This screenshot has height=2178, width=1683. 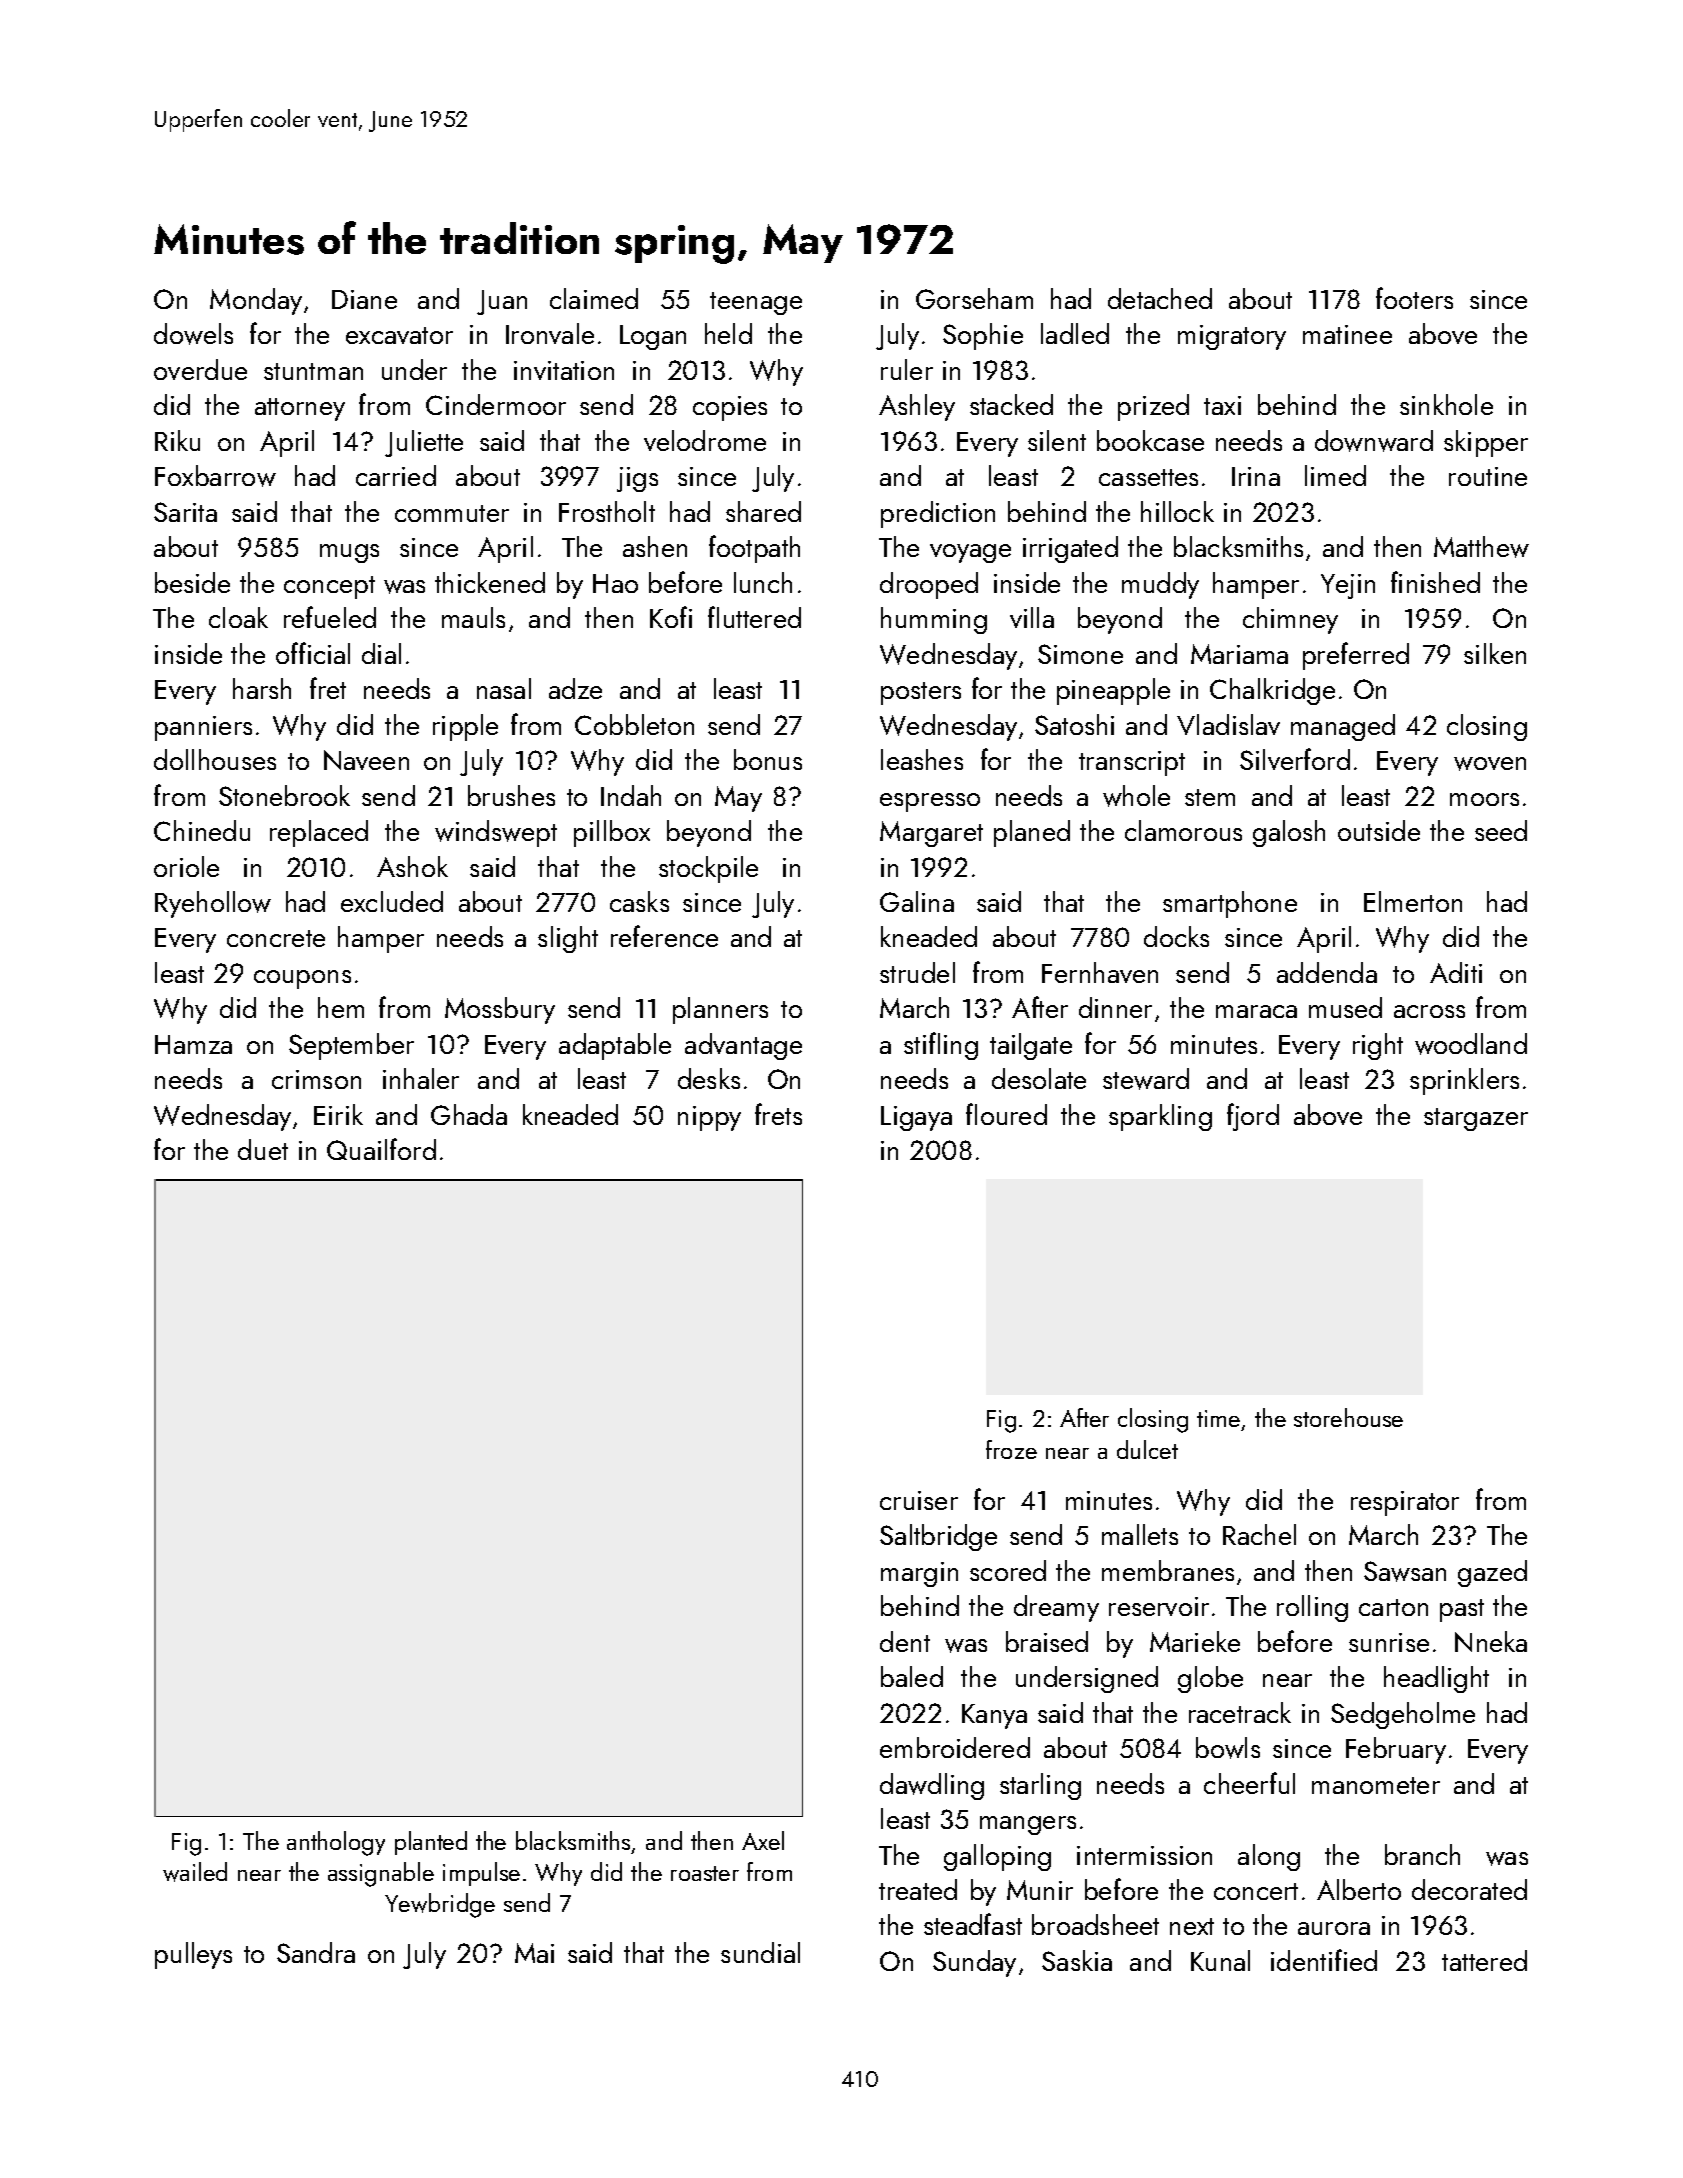 What do you see at coordinates (974, 298) in the screenshot?
I see `Gorseham` at bounding box center [974, 298].
